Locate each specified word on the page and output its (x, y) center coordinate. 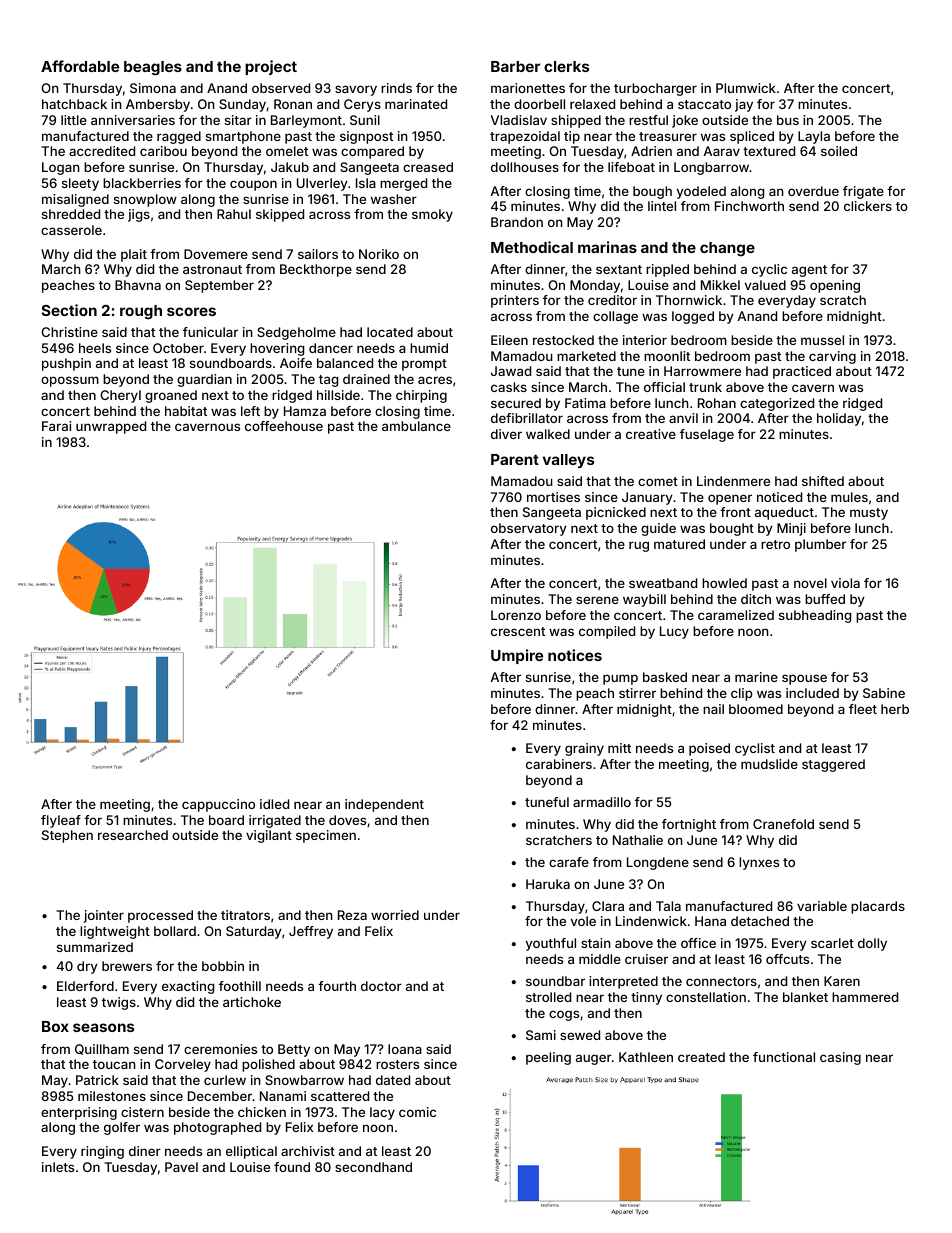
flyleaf (61, 821)
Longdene (658, 863)
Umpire (517, 656)
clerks (566, 66)
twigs (119, 1003)
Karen (842, 981)
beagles (153, 68)
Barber (515, 66)
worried (395, 915)
